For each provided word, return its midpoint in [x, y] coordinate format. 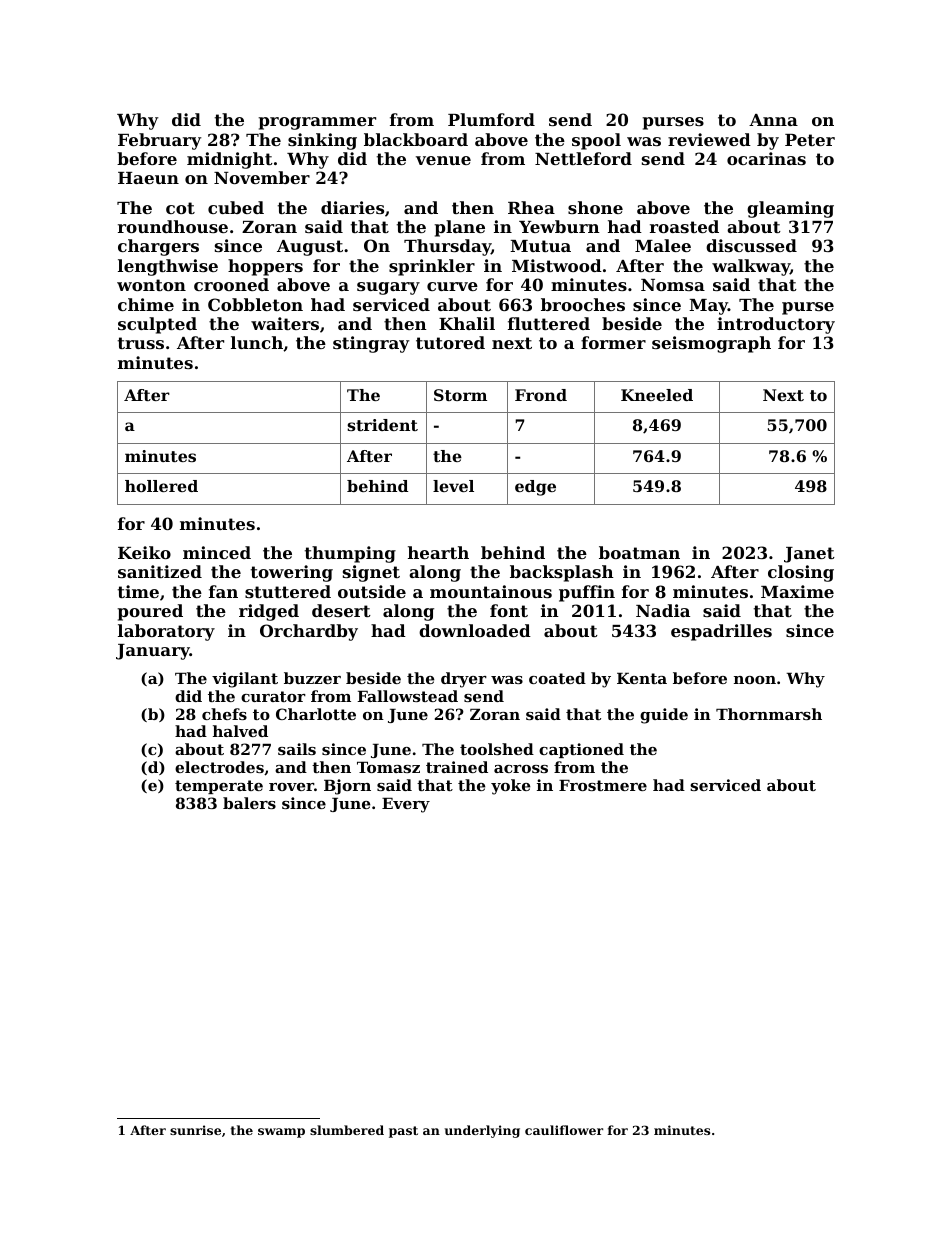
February [159, 141]
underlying [482, 1131]
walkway [751, 267]
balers [249, 803]
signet [371, 573]
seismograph [711, 344]
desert [341, 610]
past [403, 1132]
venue [443, 160]
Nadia [663, 610]
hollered [161, 486]
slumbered [347, 1130]
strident [382, 425]
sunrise [195, 1130]
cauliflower [564, 1130]
